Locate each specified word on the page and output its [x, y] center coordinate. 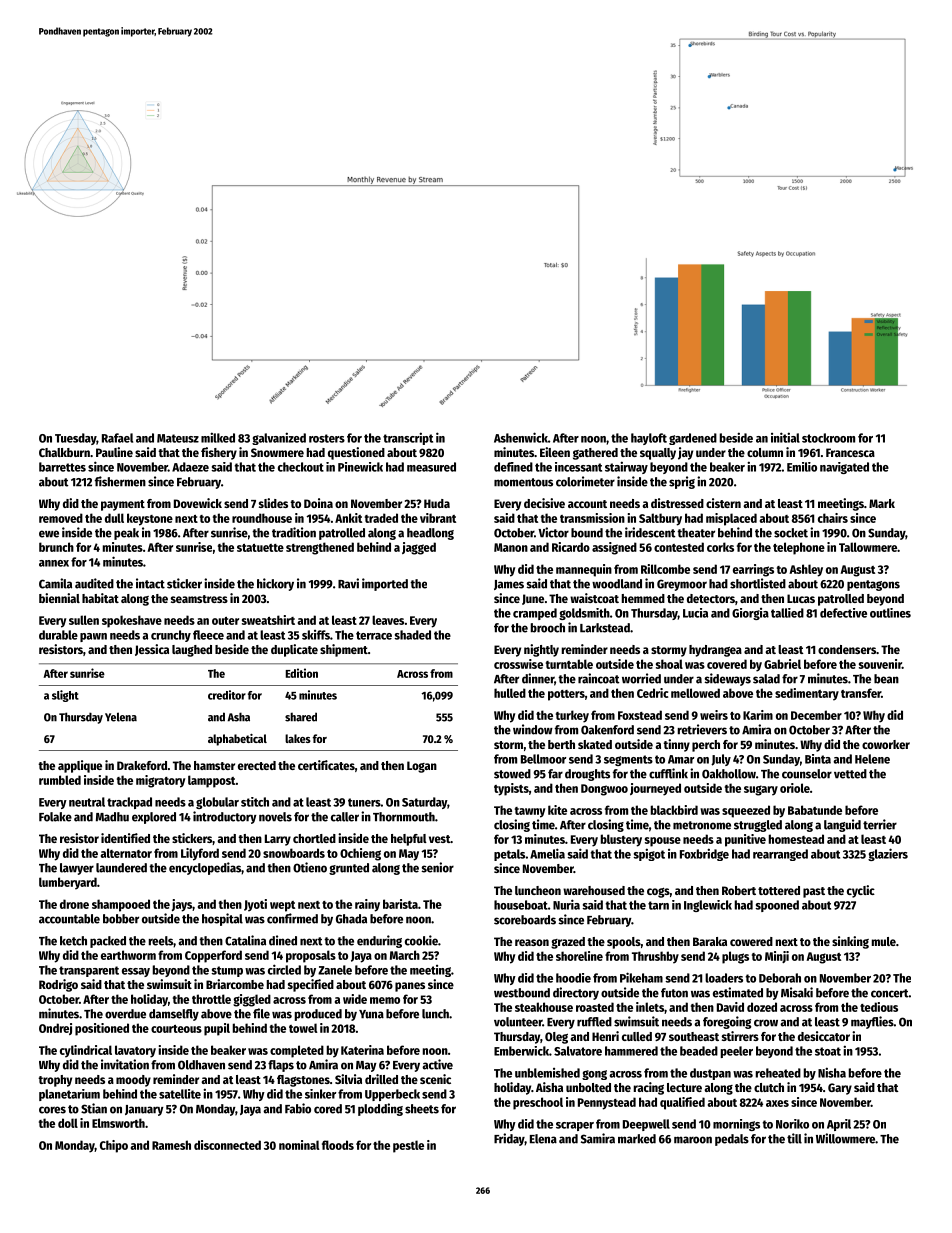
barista [400, 904]
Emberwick [521, 1051]
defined [513, 467]
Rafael [117, 438]
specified [311, 985]
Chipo [114, 1146]
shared [301, 717]
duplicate [294, 650]
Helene [872, 759]
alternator [126, 853]
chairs [833, 518]
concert [890, 993]
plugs [735, 957]
